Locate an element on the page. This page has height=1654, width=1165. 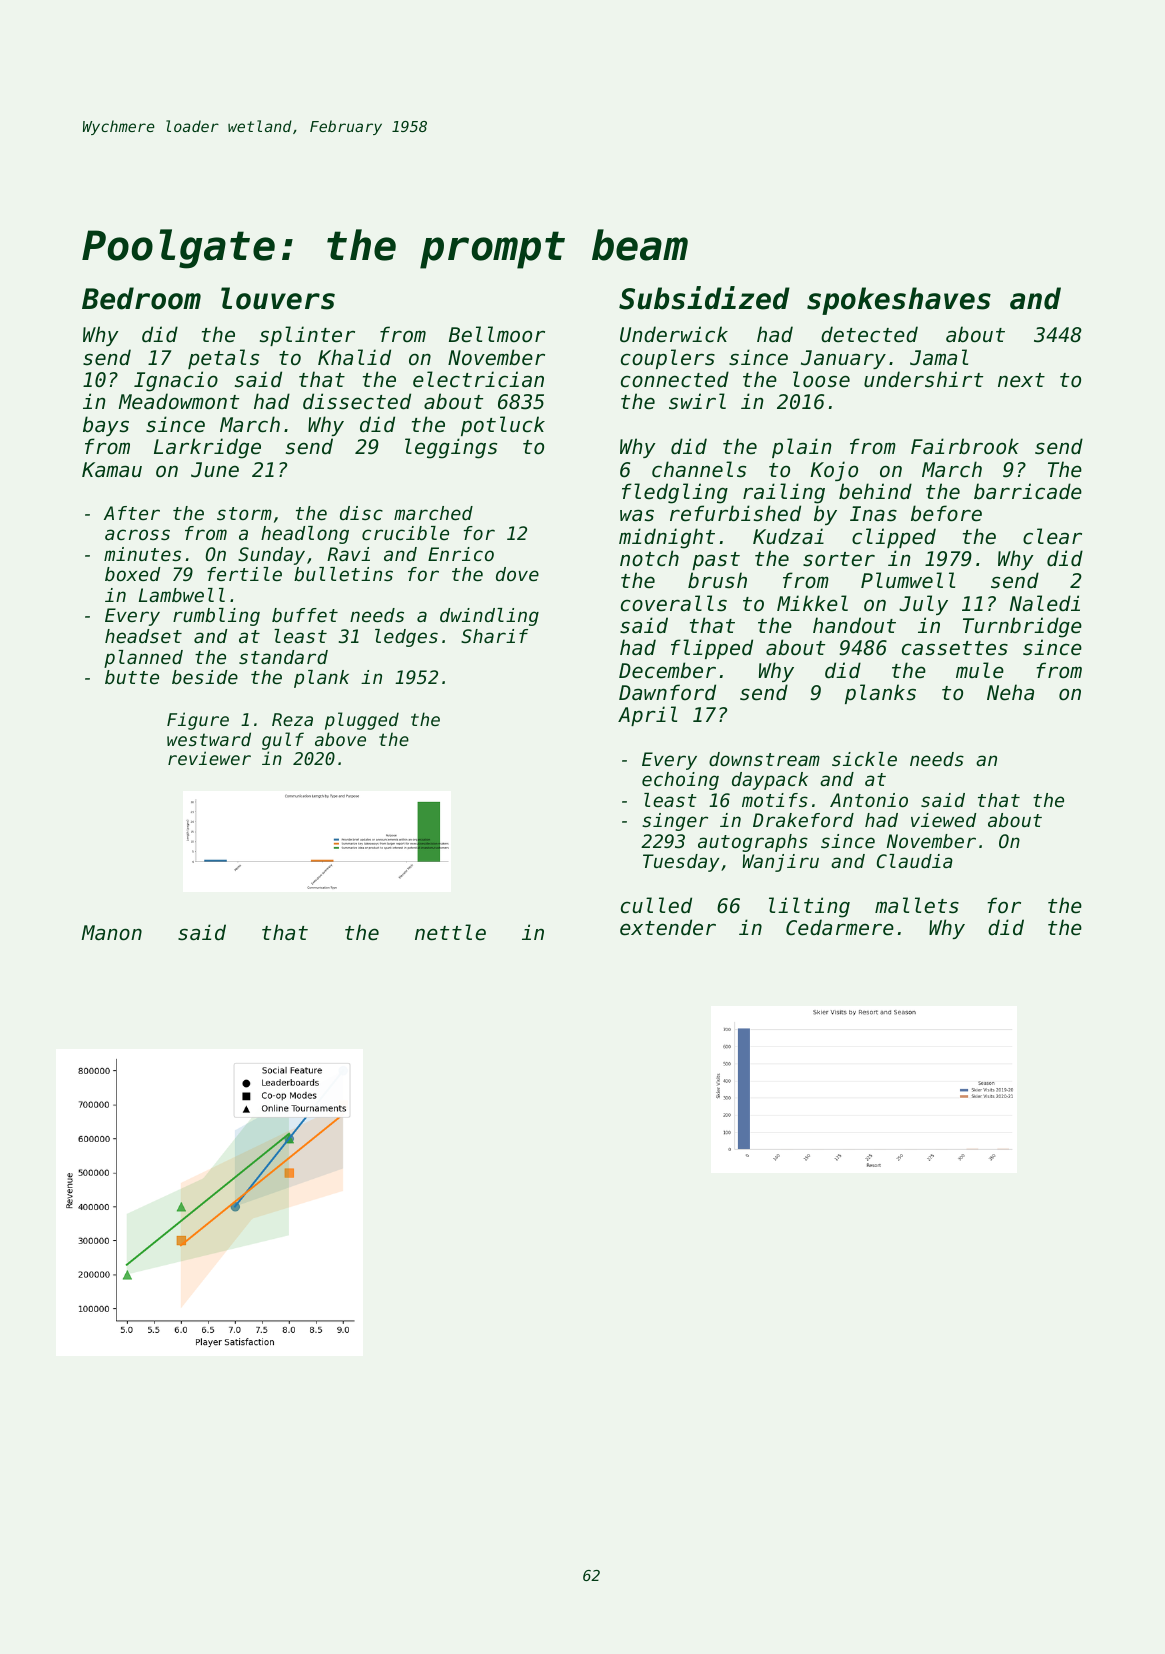
Bellmoor is located at coordinates (497, 334).
